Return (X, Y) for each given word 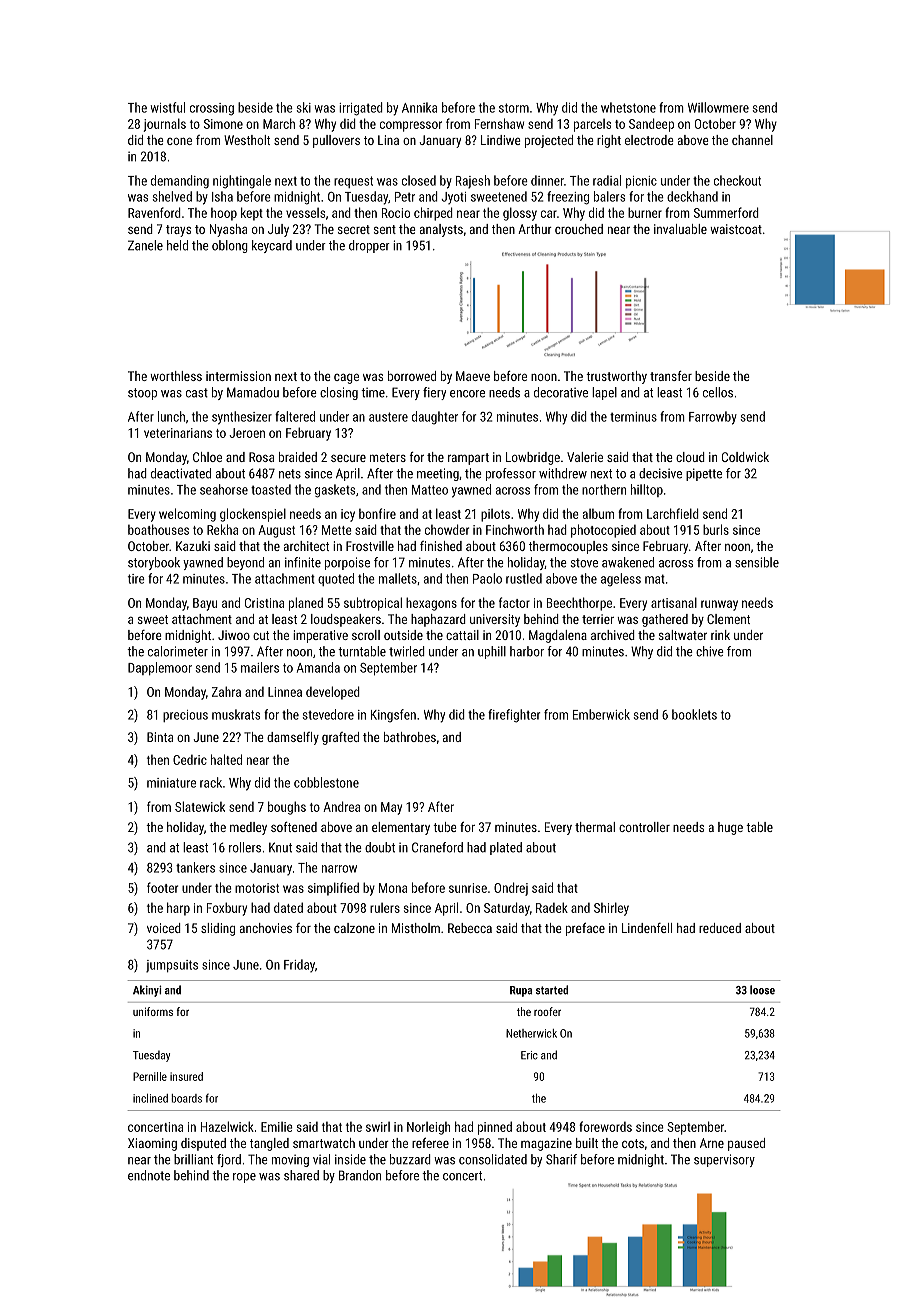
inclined (150, 1098)
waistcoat (736, 229)
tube (445, 827)
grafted (340, 738)
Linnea (285, 692)
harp (178, 909)
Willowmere (718, 107)
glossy (520, 214)
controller (644, 827)
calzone (354, 928)
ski (304, 107)
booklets (694, 714)
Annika (419, 107)
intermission (238, 376)
